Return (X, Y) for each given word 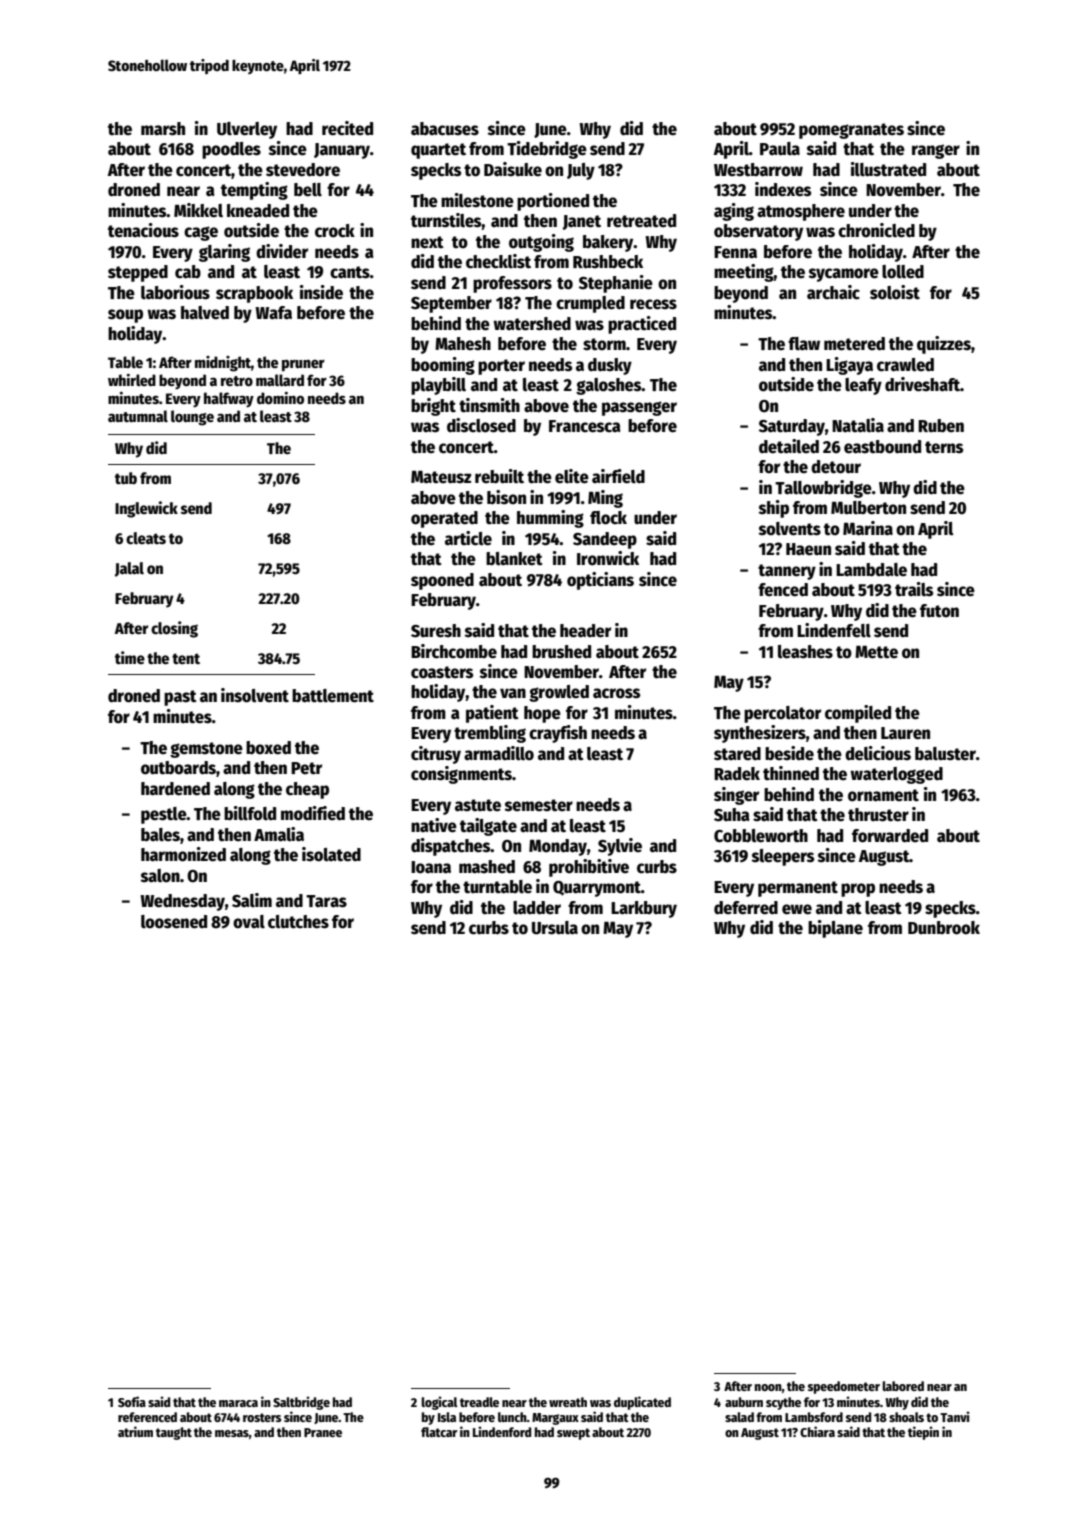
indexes (783, 189)
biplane (835, 929)
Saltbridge (301, 1403)
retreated (641, 221)
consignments (461, 775)
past (180, 698)
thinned (791, 773)
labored (903, 1386)
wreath (568, 1402)
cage (201, 233)
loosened (174, 922)
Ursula (555, 928)
